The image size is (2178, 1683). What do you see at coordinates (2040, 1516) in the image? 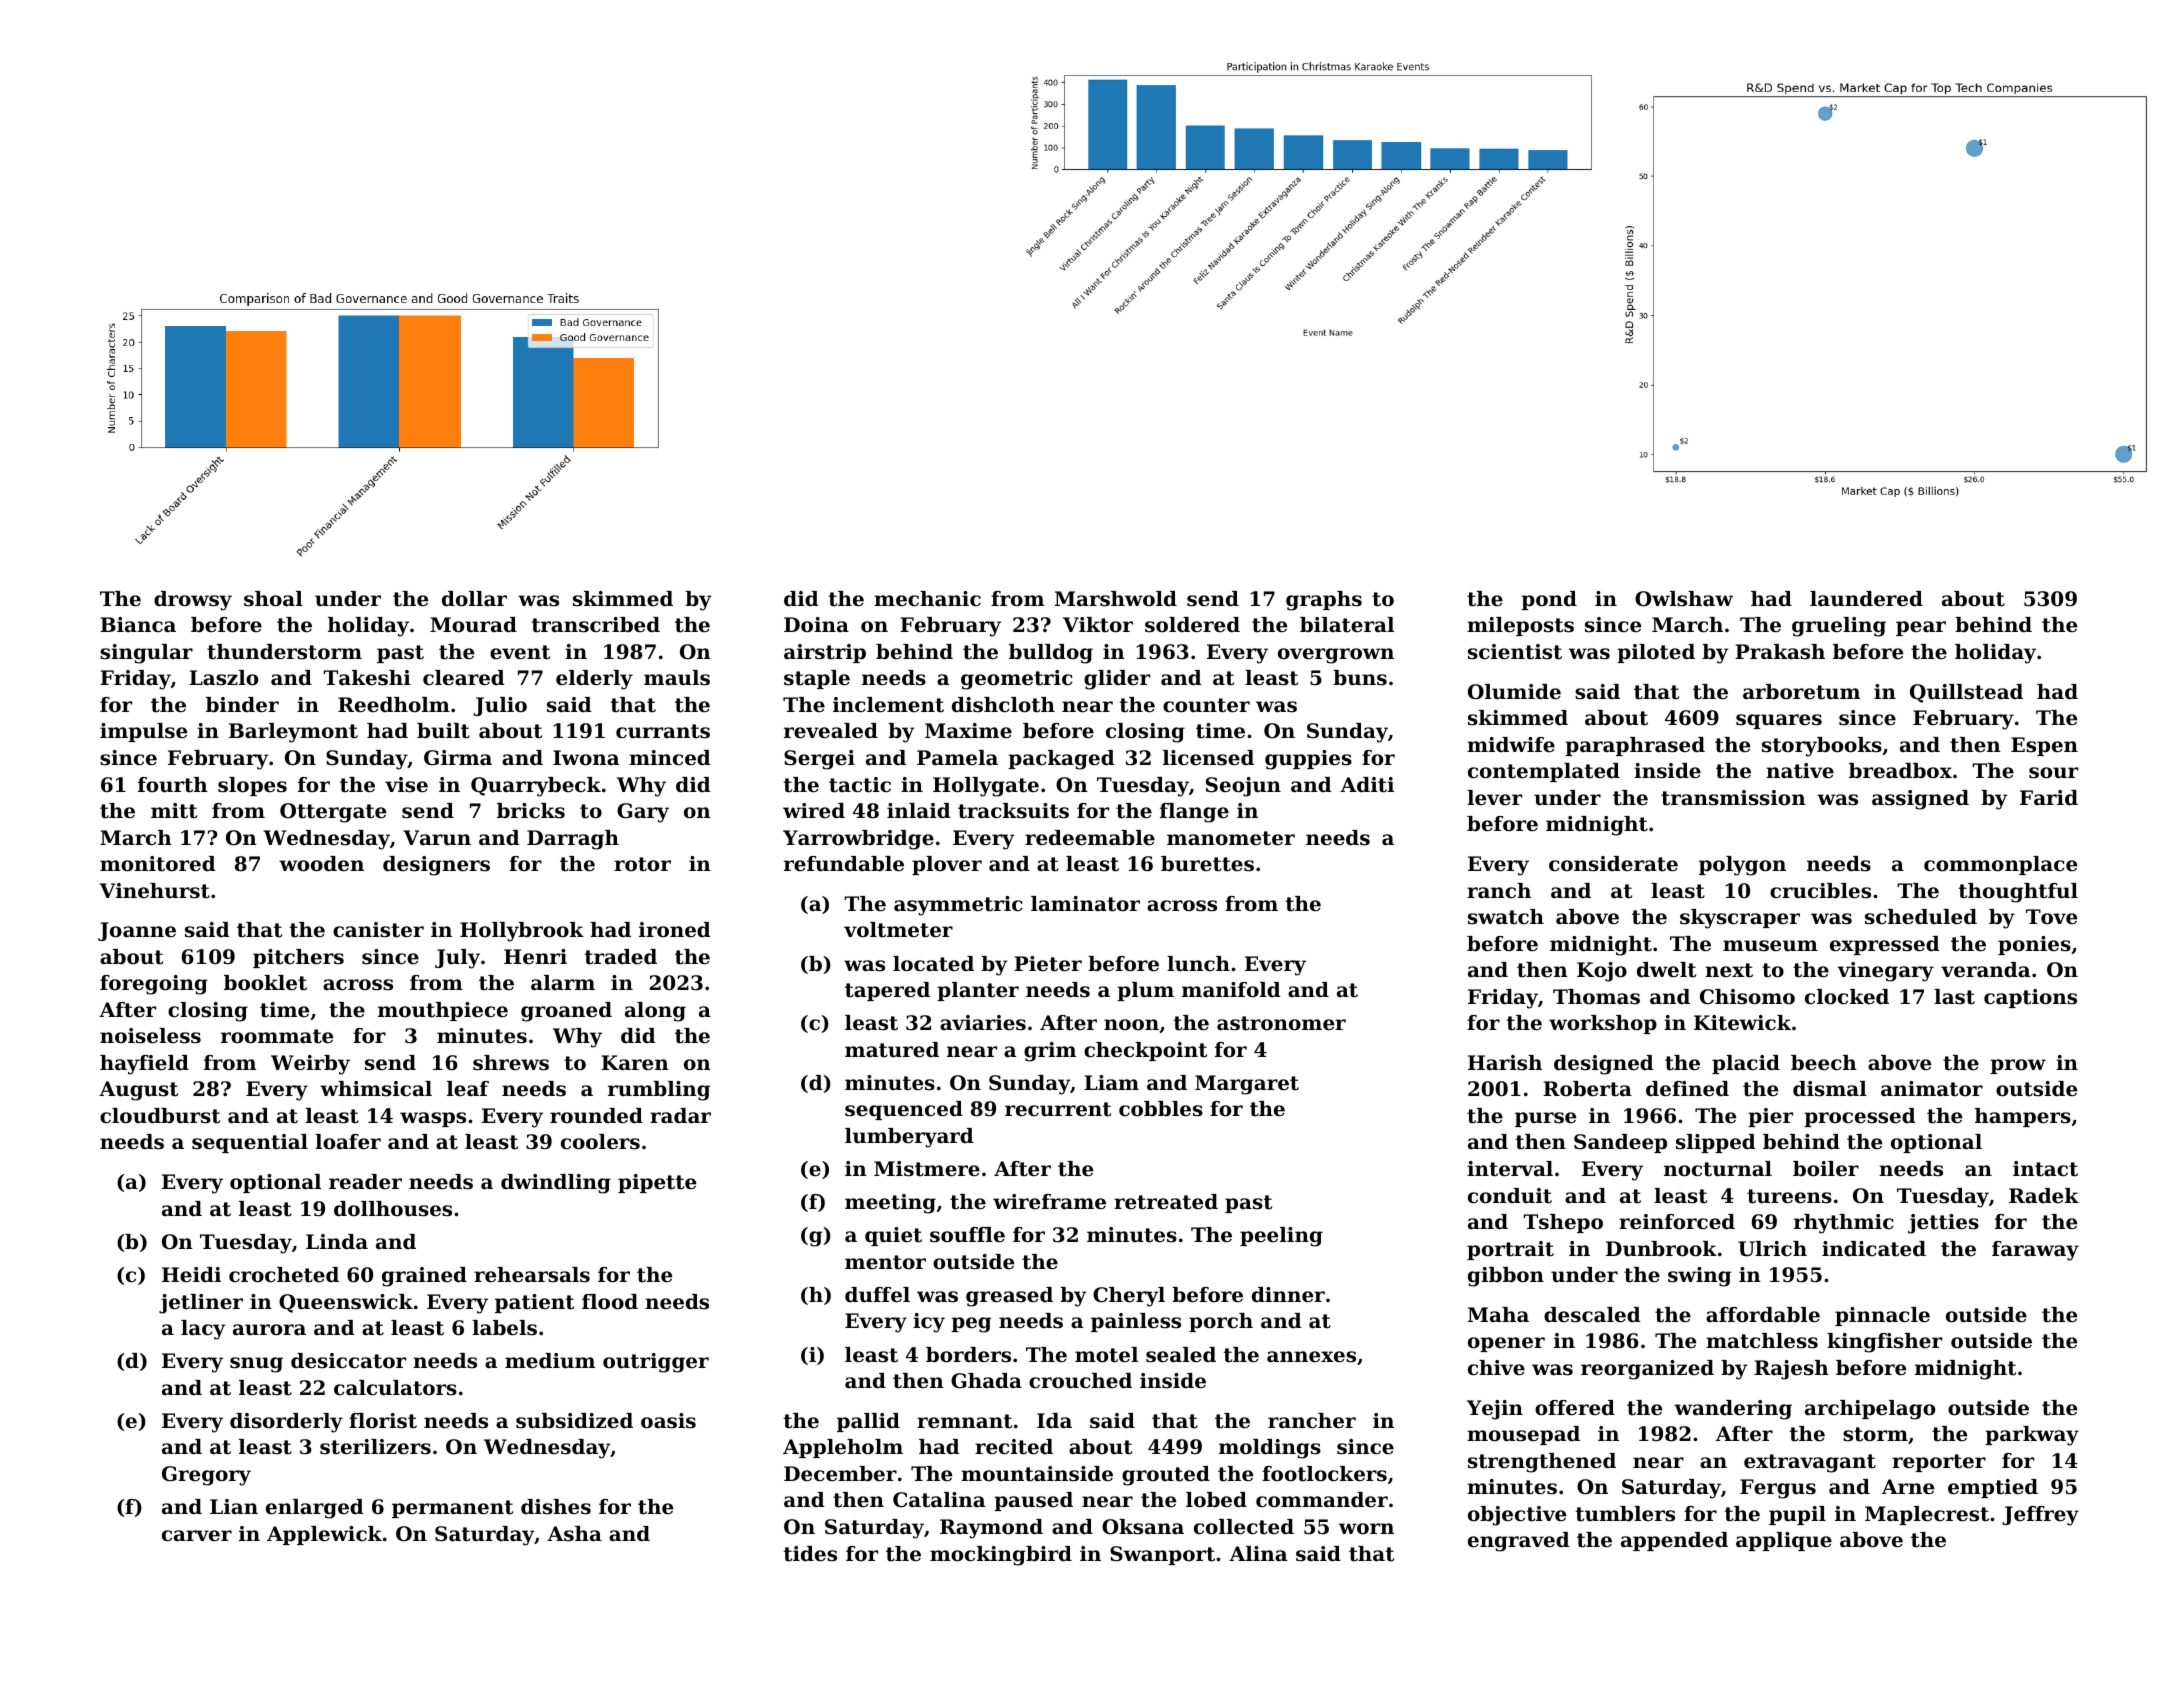
I see `Jeffrey` at bounding box center [2040, 1516].
